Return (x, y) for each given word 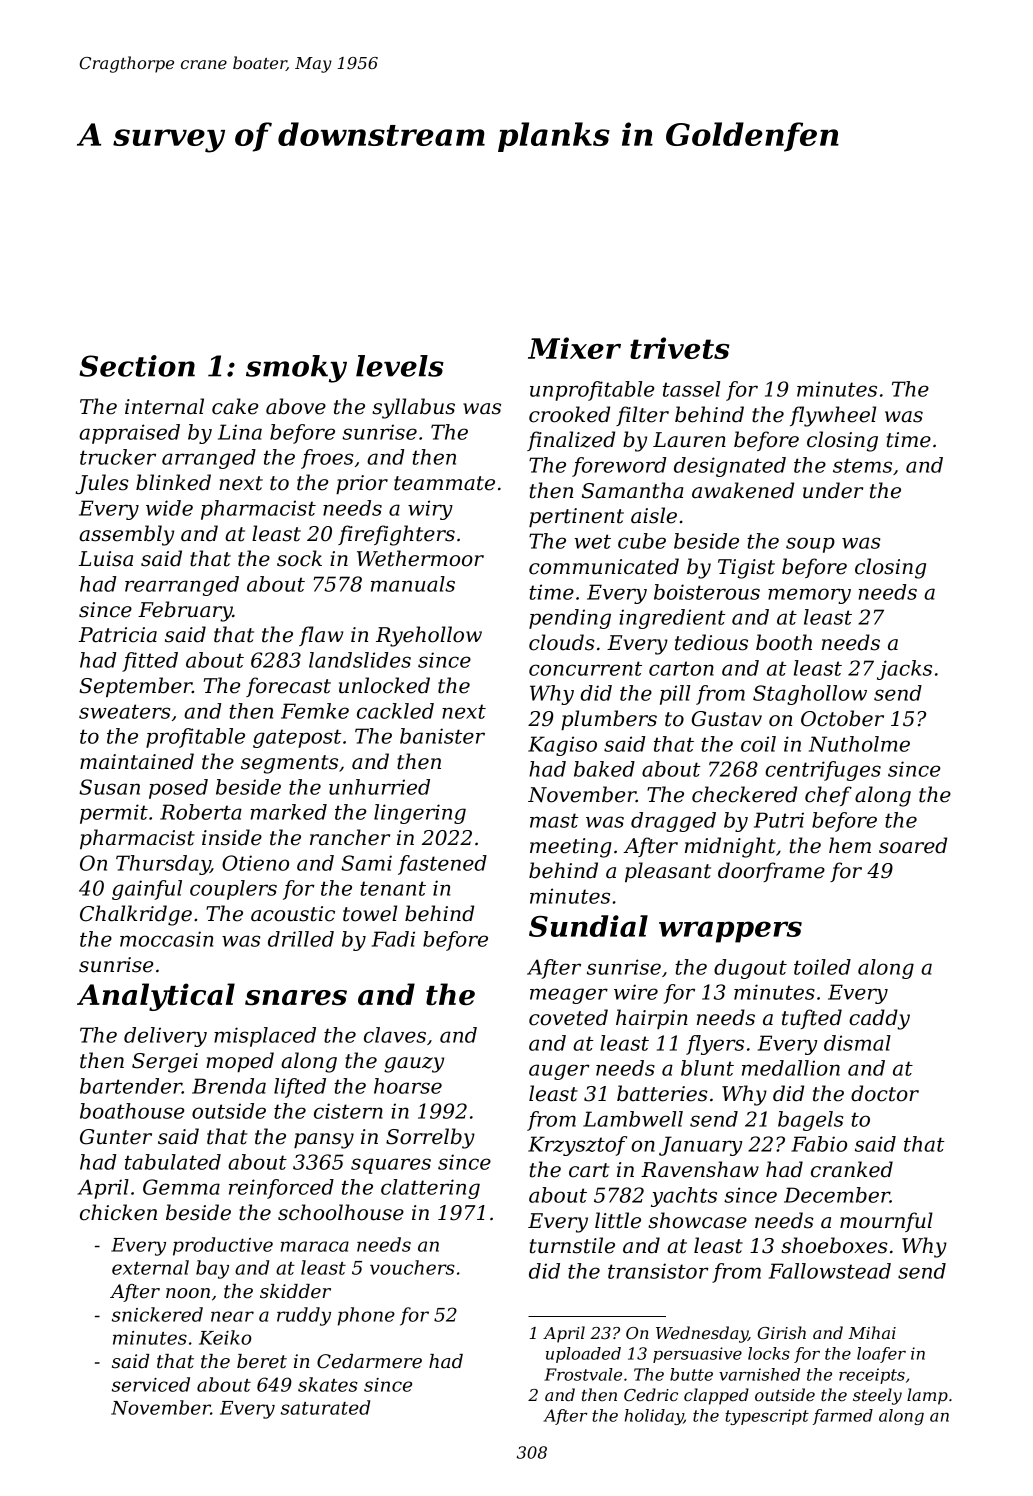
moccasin (166, 939)
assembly (126, 535)
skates (328, 1384)
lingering (420, 814)
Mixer (574, 348)
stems (862, 465)
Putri (779, 820)
